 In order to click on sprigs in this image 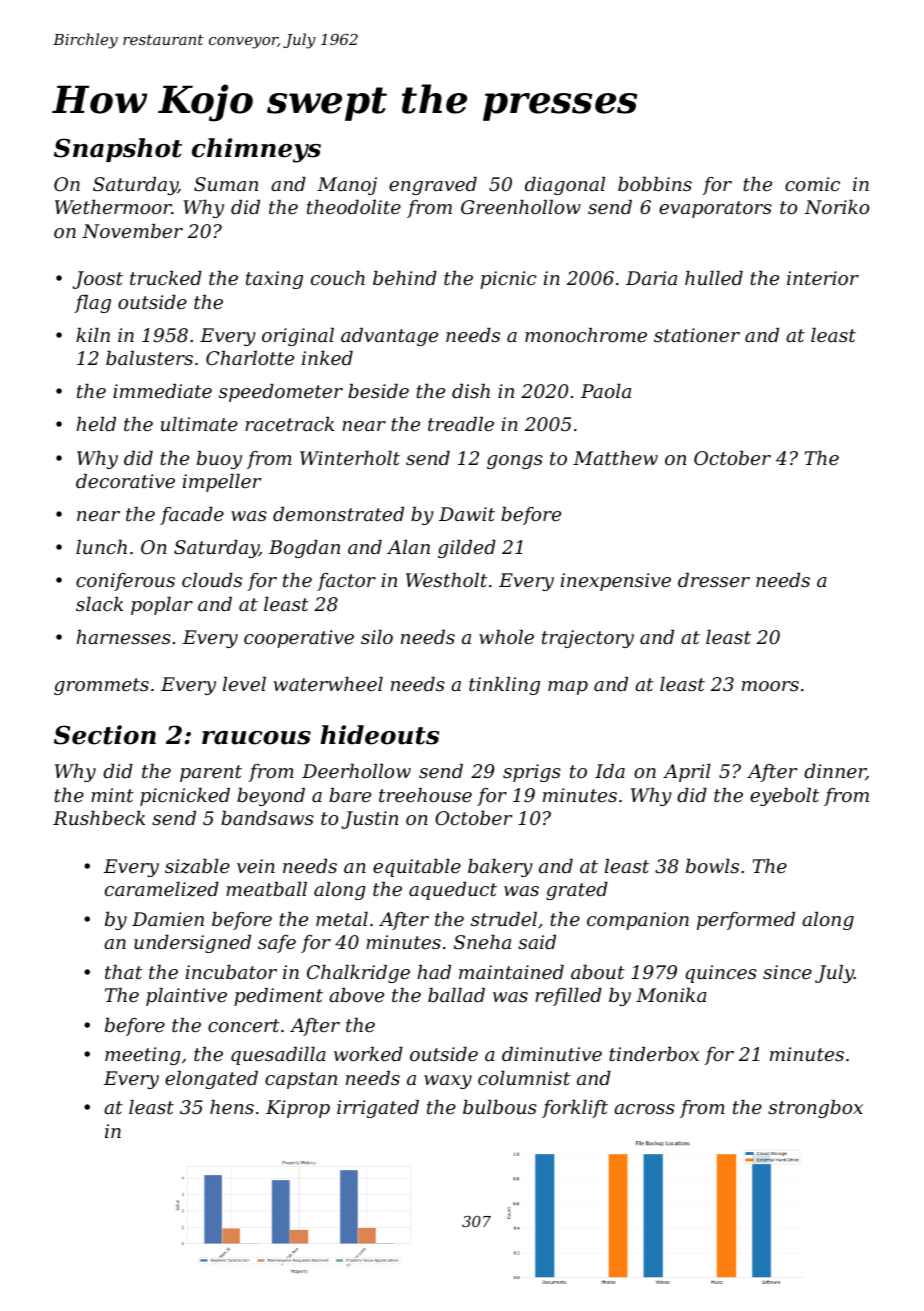, I will do `click(532, 773)`.
